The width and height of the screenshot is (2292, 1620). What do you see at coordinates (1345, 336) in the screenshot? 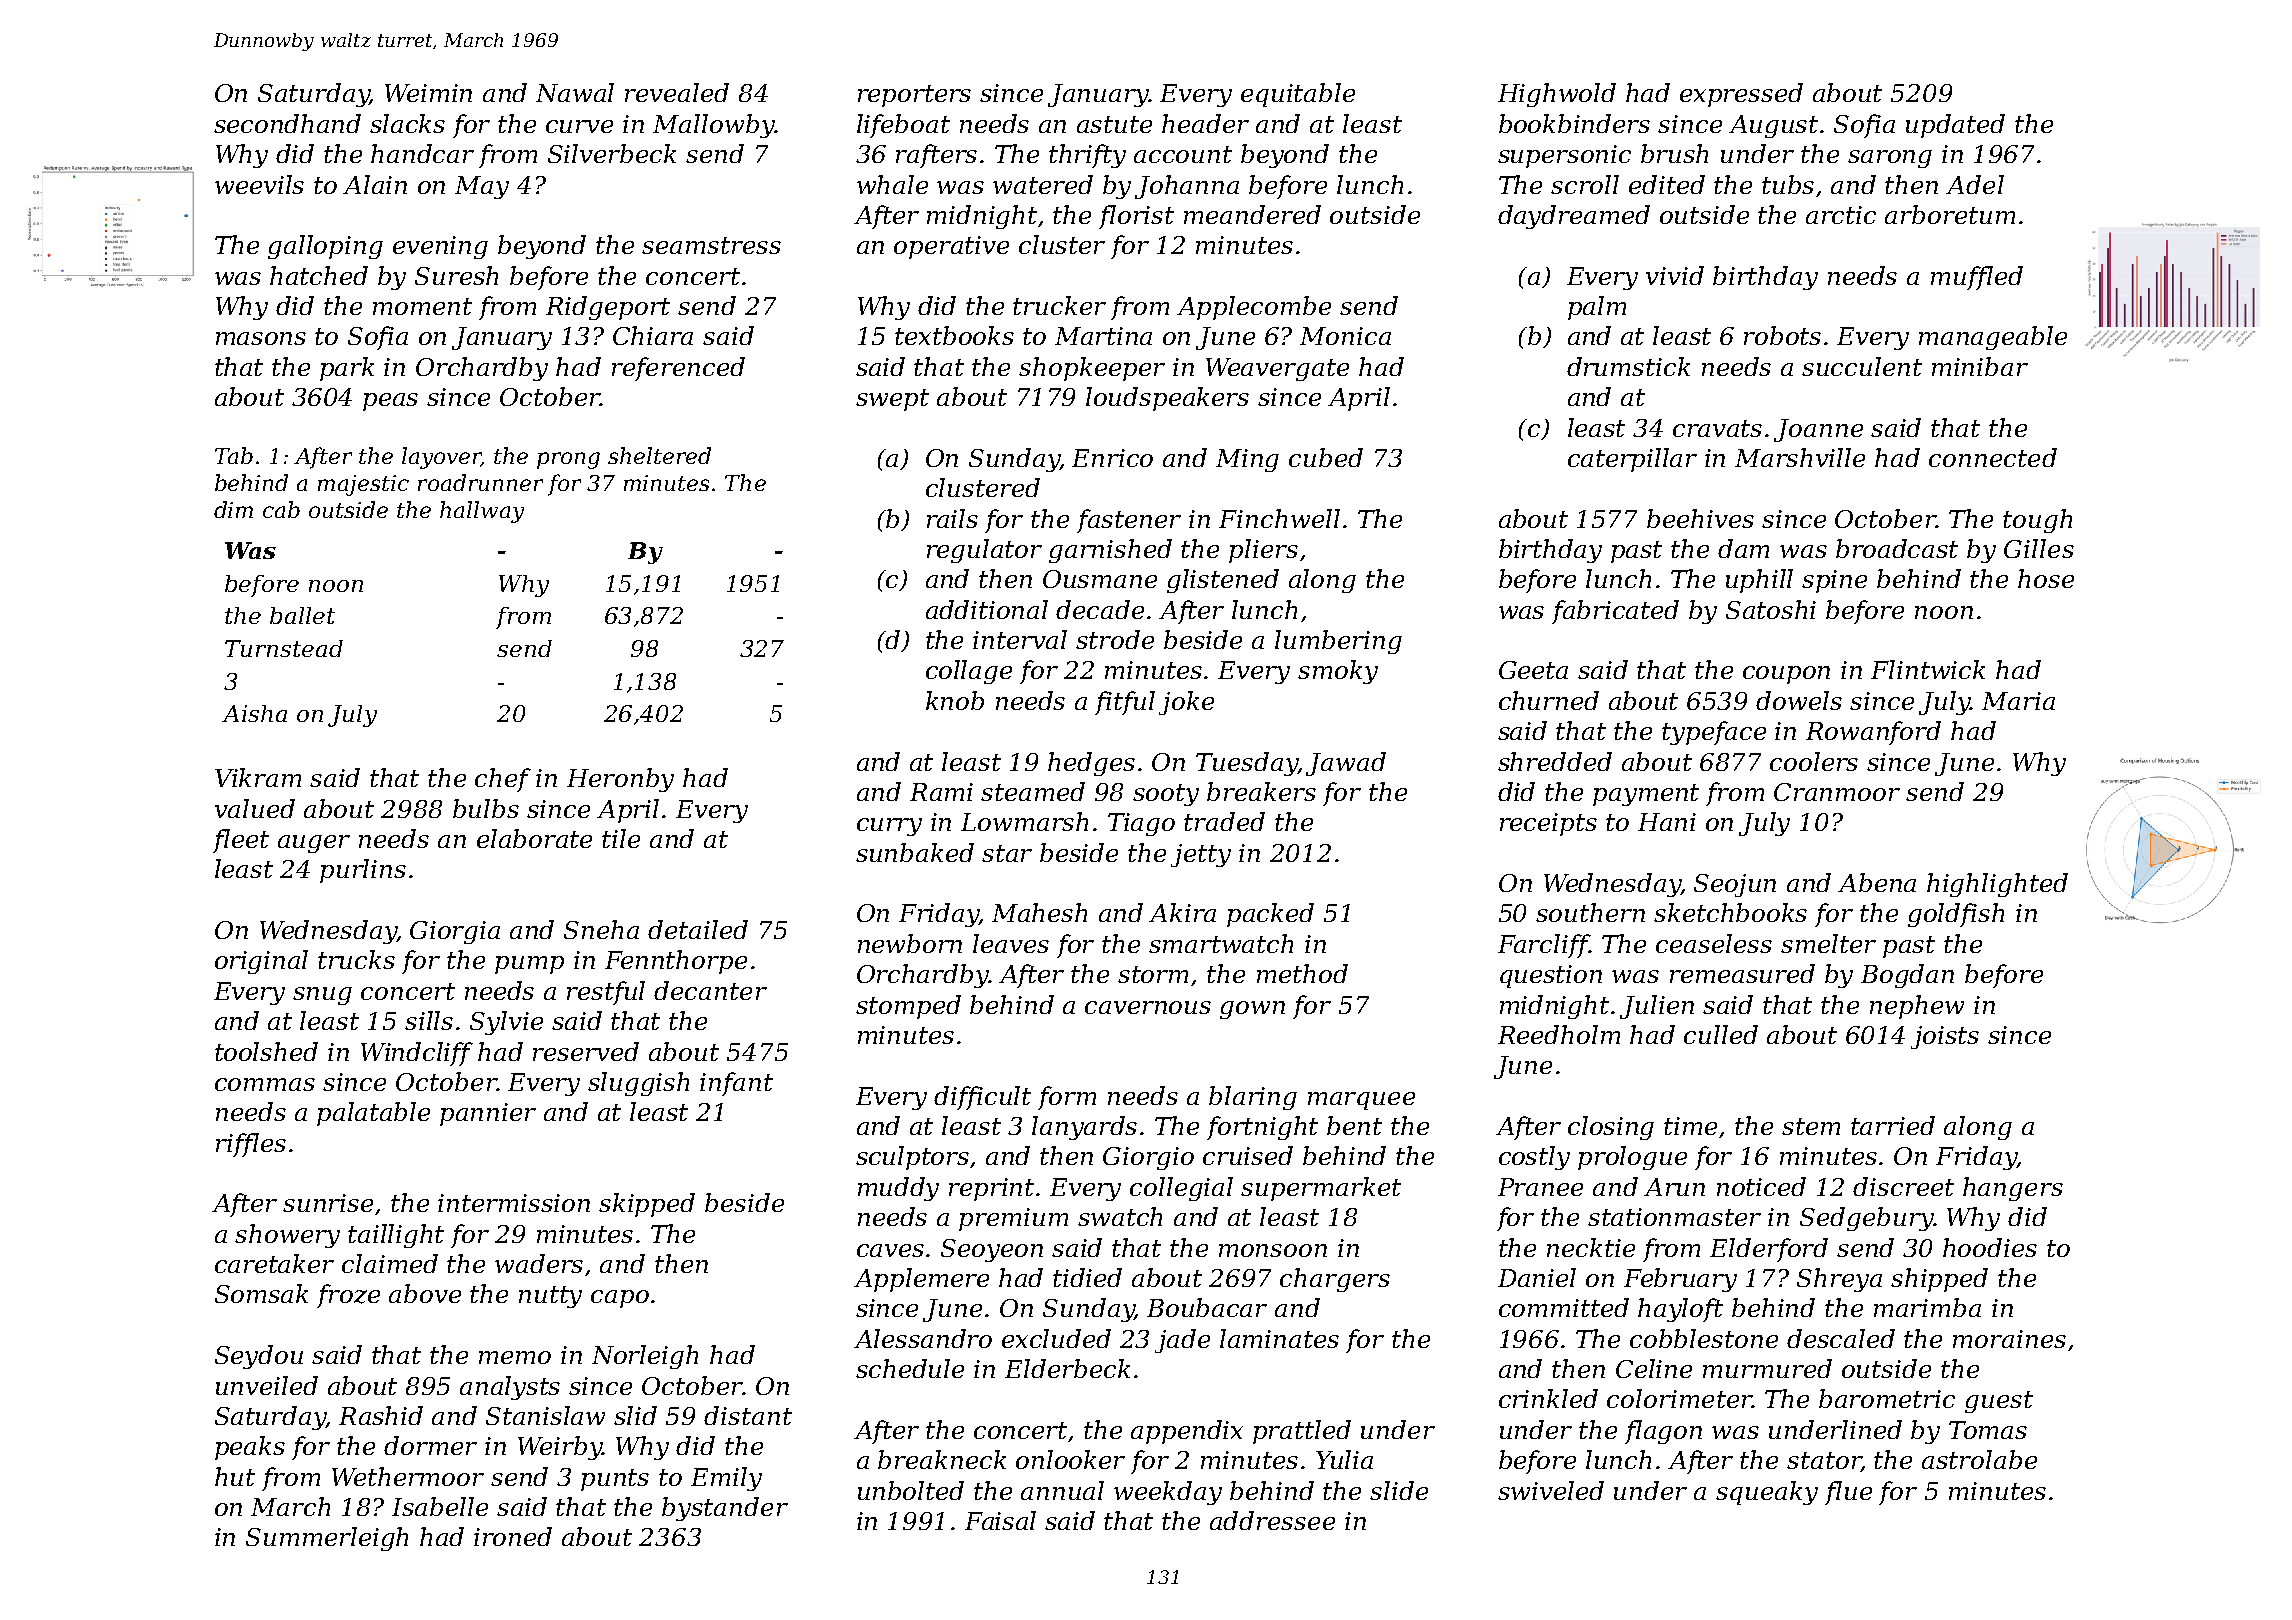
I see `Monica` at bounding box center [1345, 336].
